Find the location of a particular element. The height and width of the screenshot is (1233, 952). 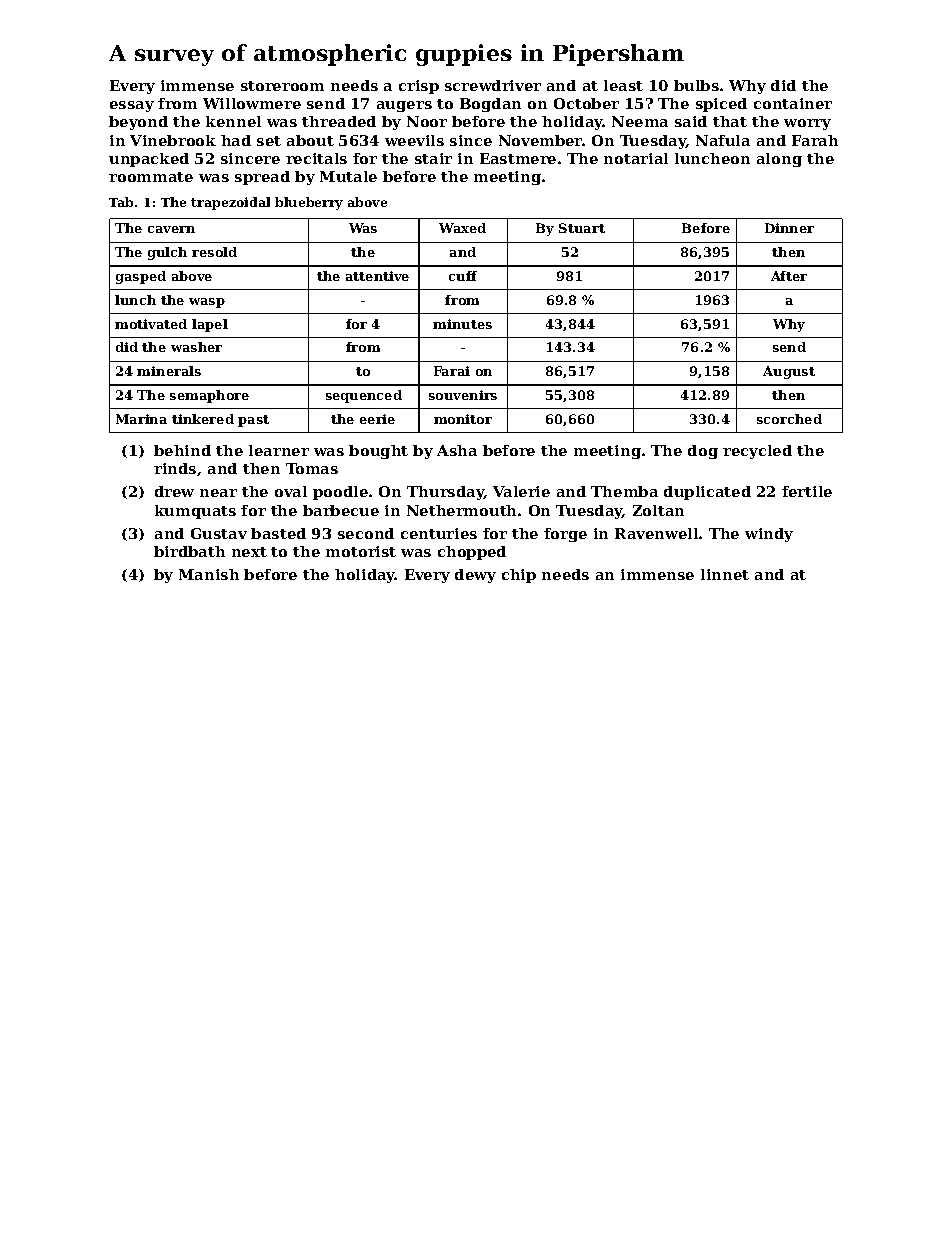

dog is located at coordinates (703, 452).
